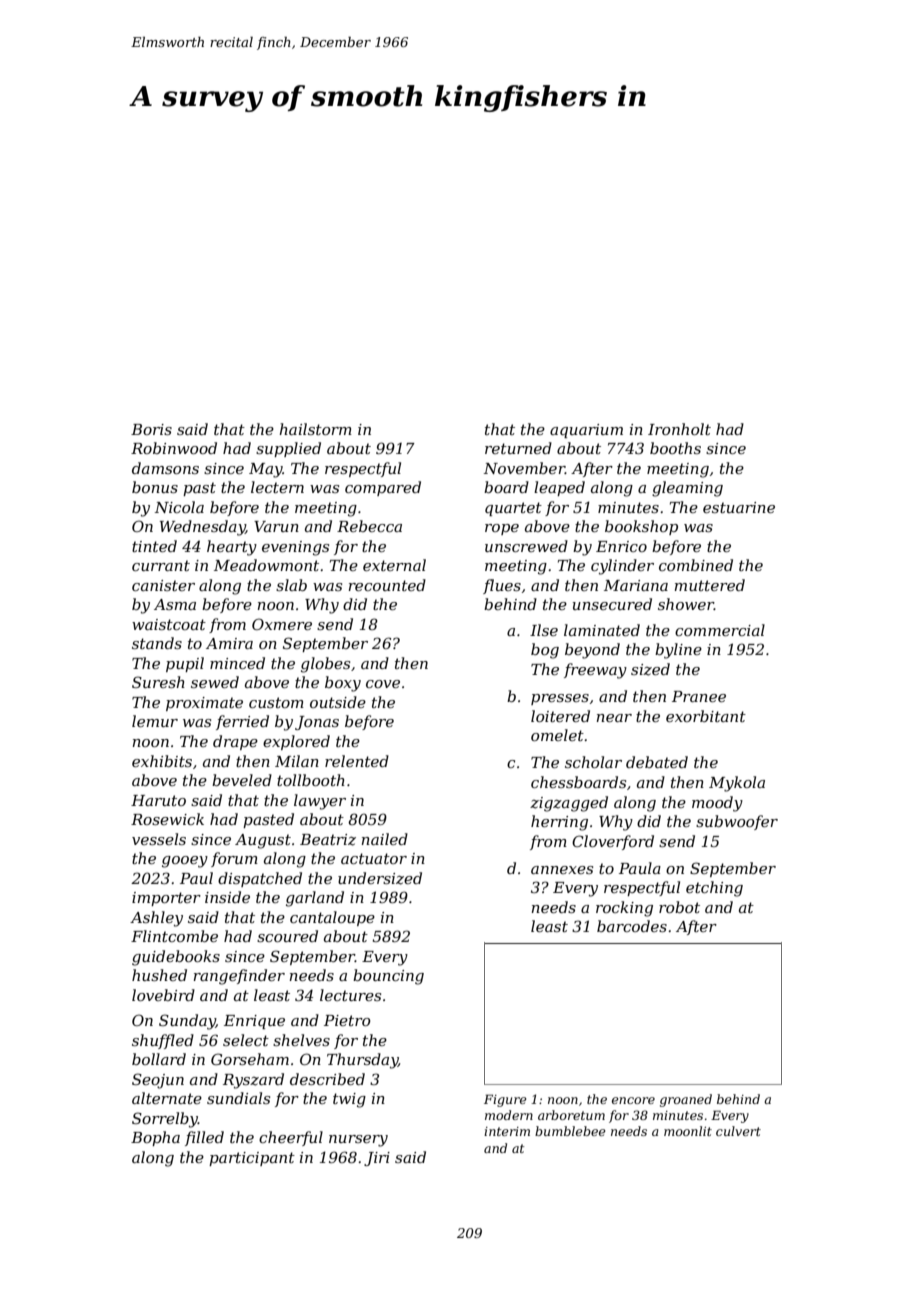 The height and width of the document is (1297, 914). I want to click on moonlit, so click(688, 1131).
